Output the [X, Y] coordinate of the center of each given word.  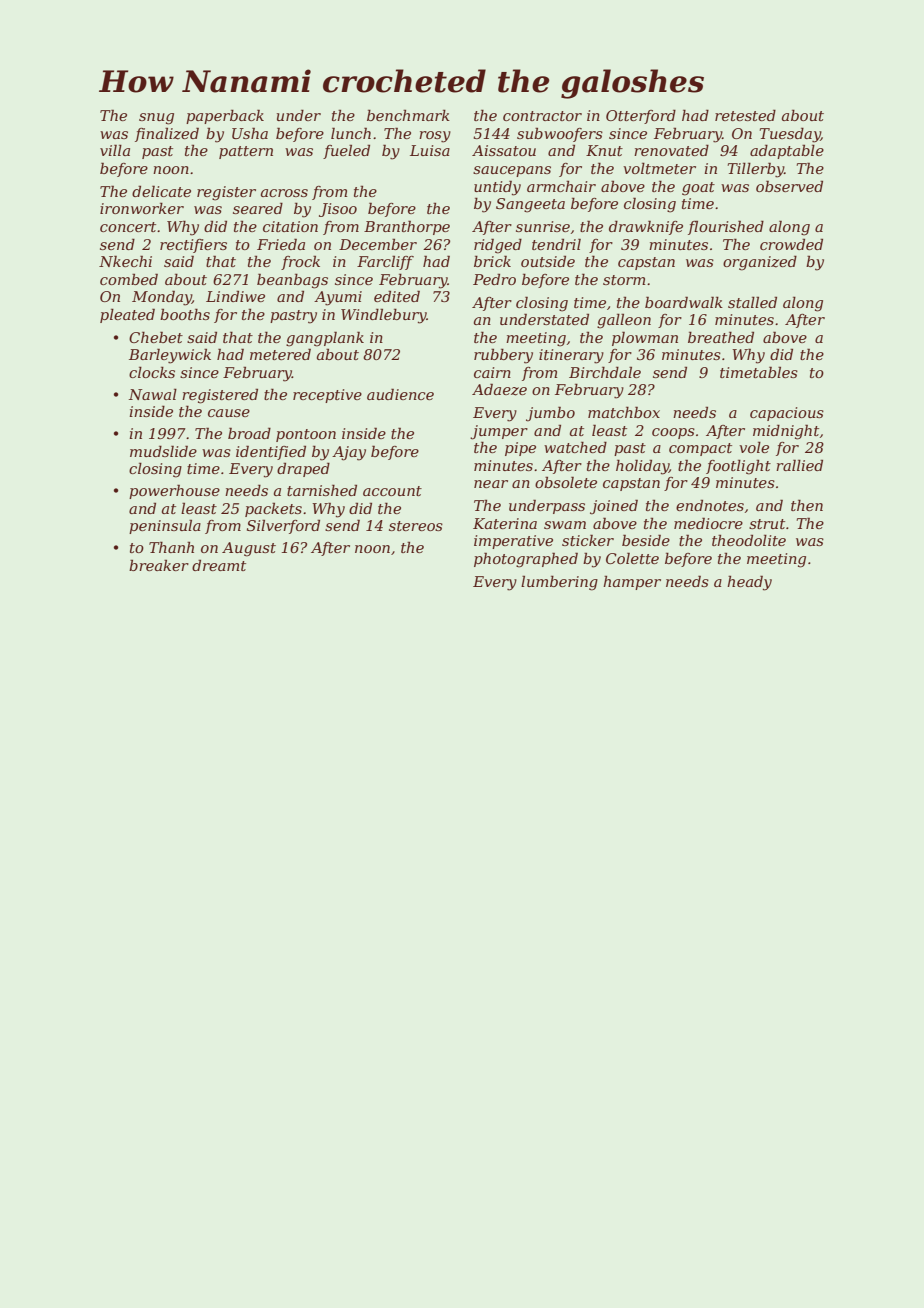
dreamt [219, 565]
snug [156, 119]
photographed [526, 560]
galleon [624, 321]
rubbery [503, 356]
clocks [152, 372]
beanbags [292, 281]
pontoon [306, 435]
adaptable [787, 152]
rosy [435, 137]
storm [624, 280]
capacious [787, 414]
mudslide [163, 451]
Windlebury [384, 316]
